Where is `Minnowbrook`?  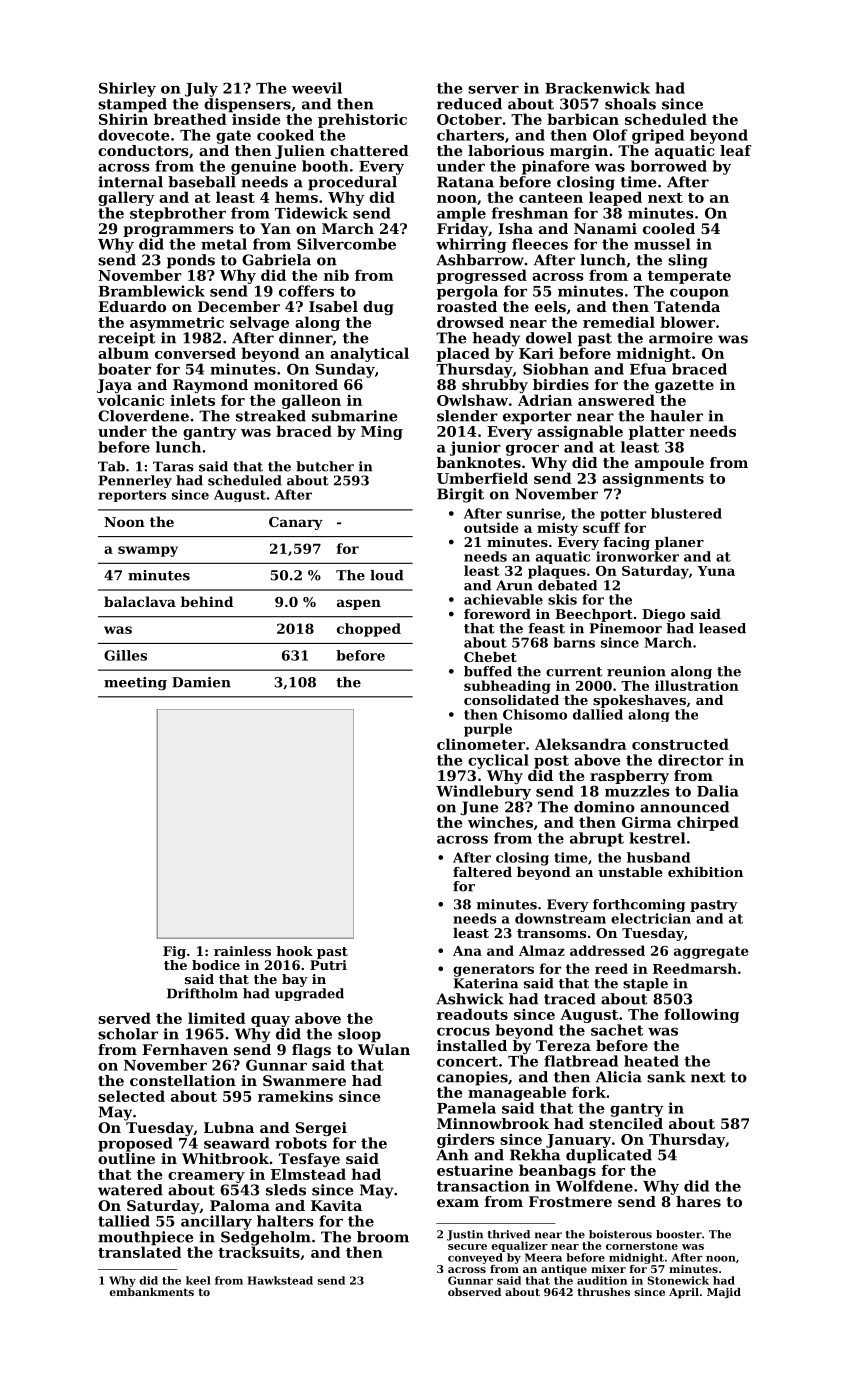
Minnowbrook is located at coordinates (493, 1123).
